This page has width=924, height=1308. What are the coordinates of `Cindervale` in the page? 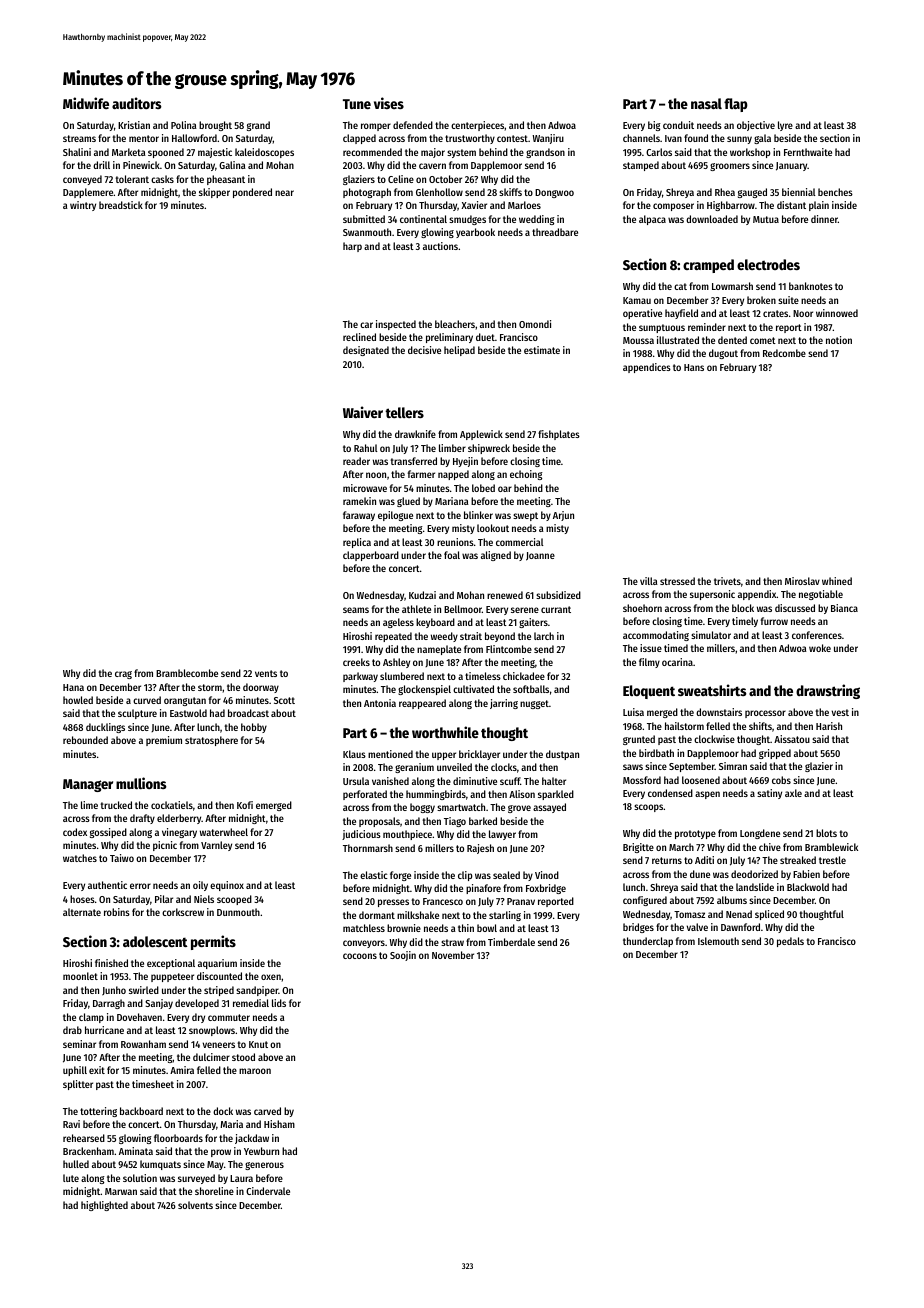 It's located at (268, 1191).
